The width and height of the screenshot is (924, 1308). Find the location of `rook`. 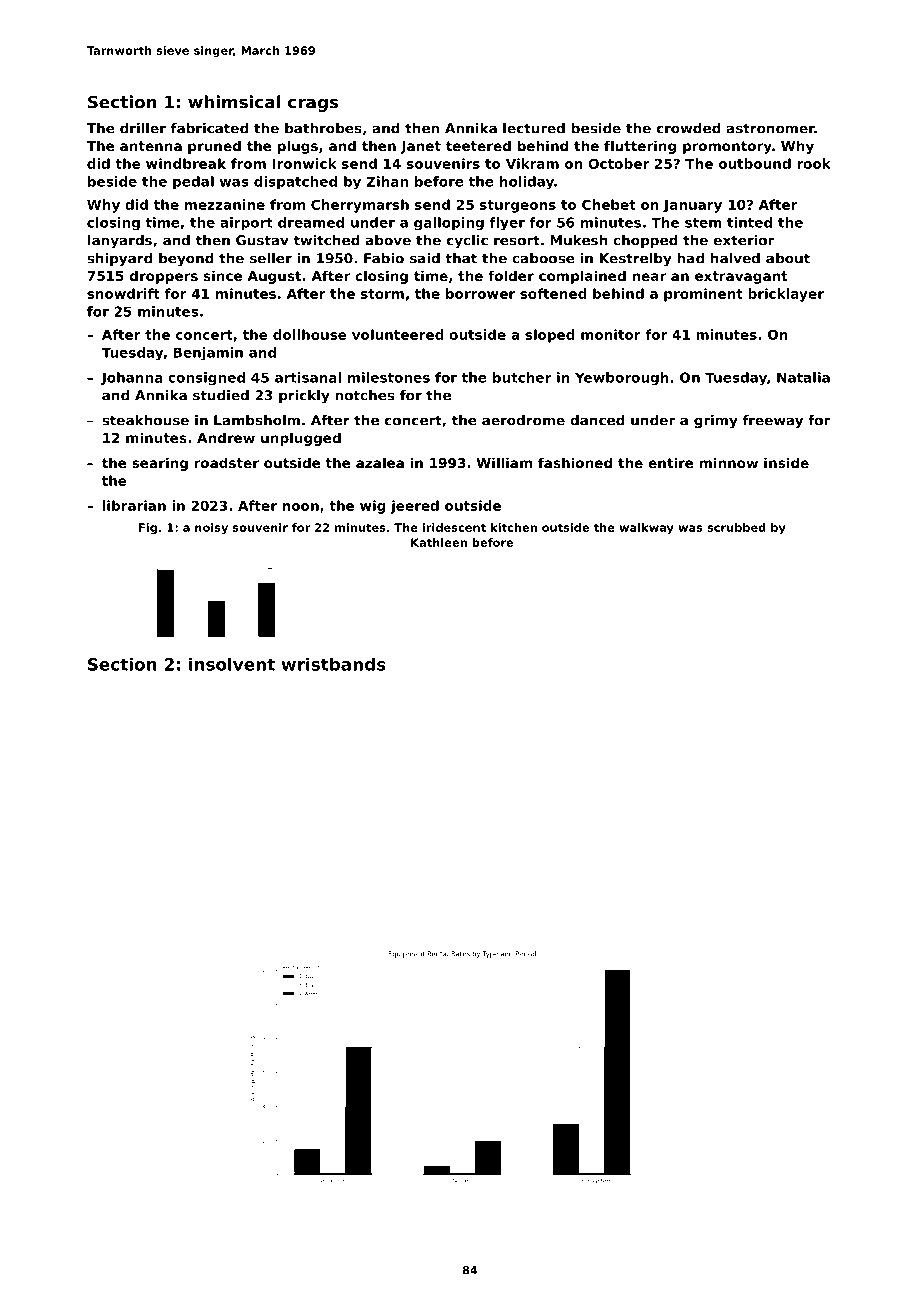

rook is located at coordinates (814, 163).
